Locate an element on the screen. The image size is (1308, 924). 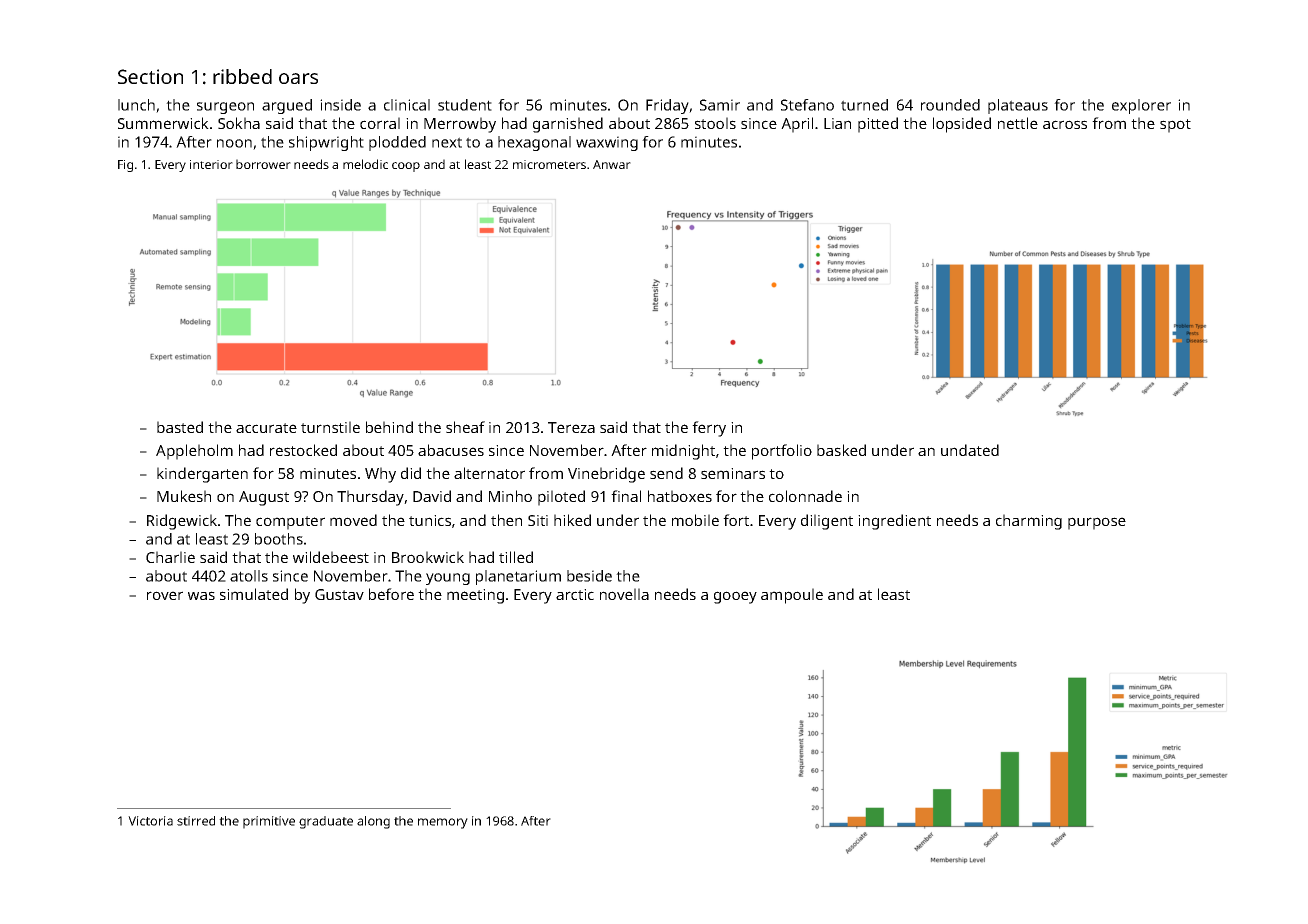
coop is located at coordinates (406, 167).
